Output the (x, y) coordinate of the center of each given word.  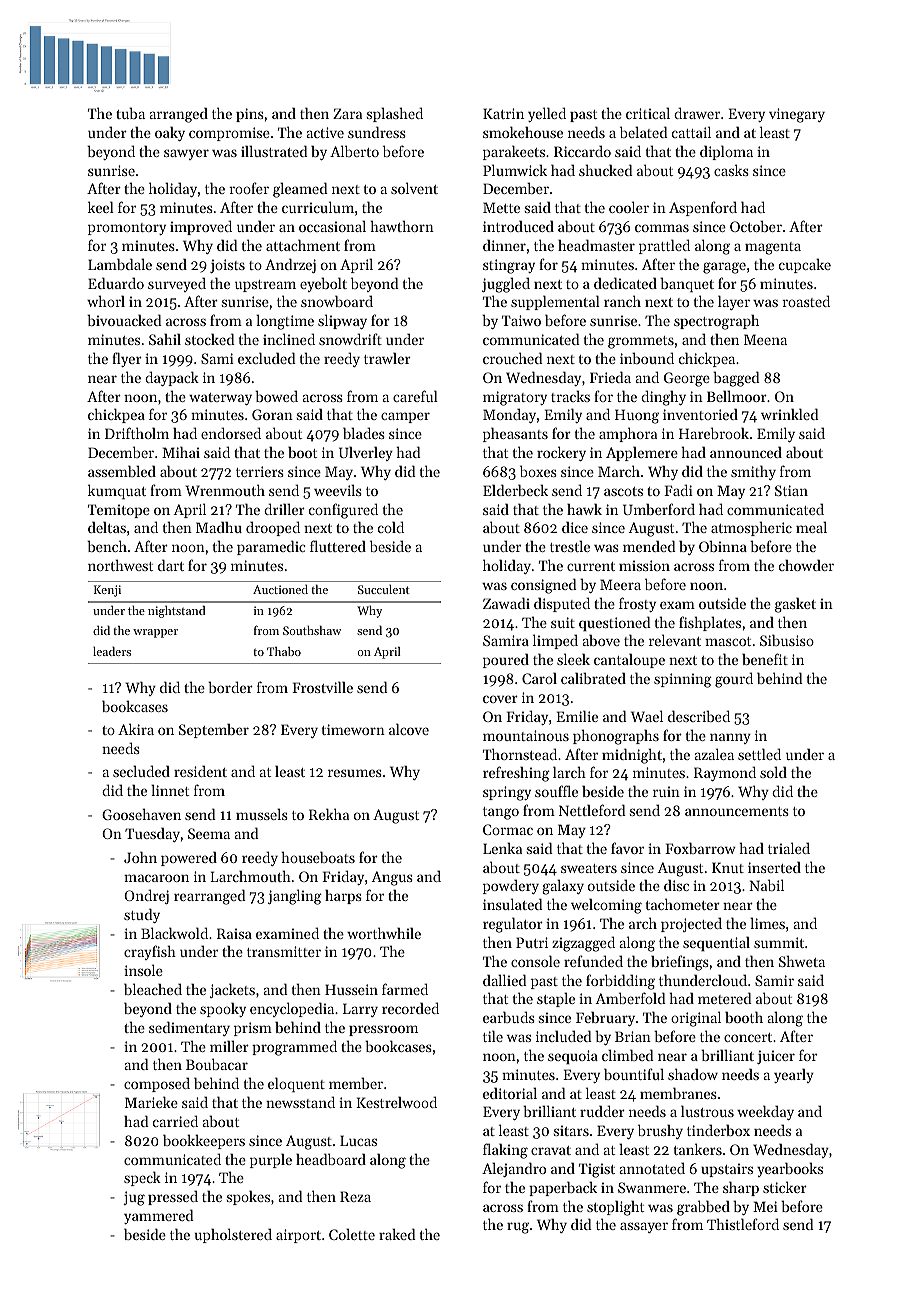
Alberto (354, 151)
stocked (210, 339)
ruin (666, 791)
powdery (511, 887)
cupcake (805, 265)
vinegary (797, 115)
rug (518, 1228)
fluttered (338, 546)
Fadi (678, 490)
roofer (249, 188)
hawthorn (402, 226)
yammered (159, 1216)
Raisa (234, 933)
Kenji (107, 591)
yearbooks (790, 1169)
